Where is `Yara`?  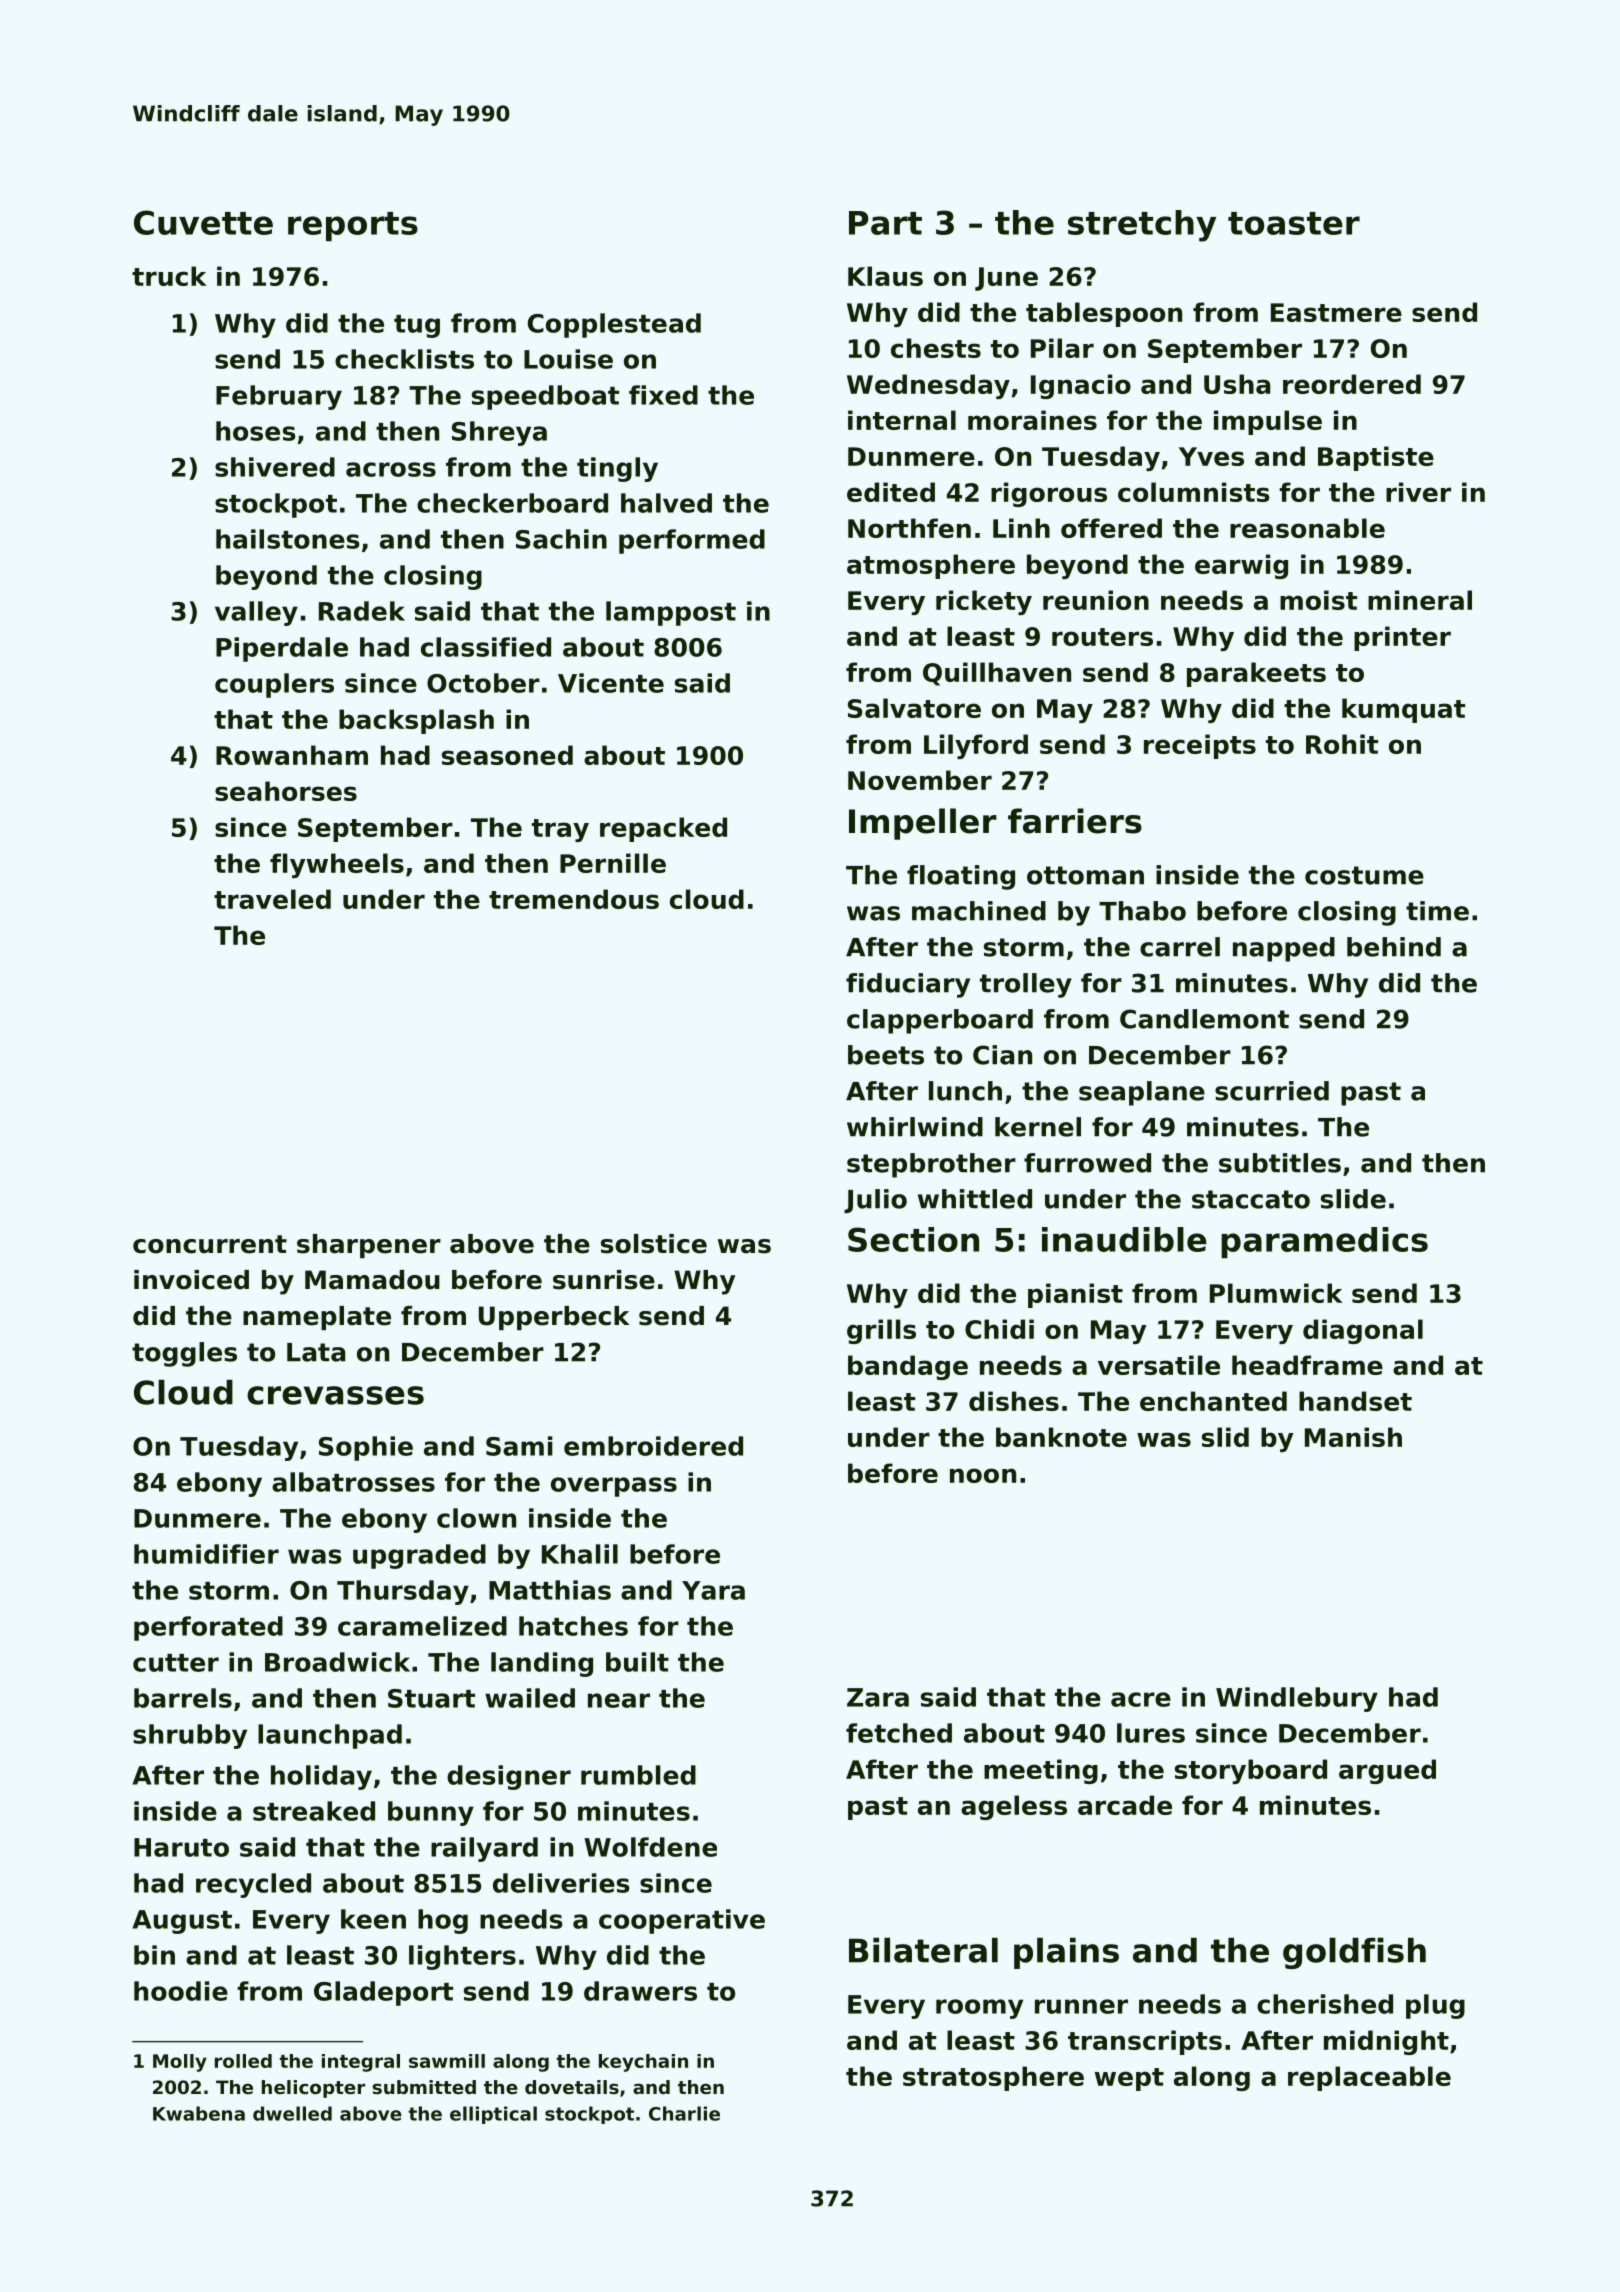
Yara is located at coordinates (713, 1590).
